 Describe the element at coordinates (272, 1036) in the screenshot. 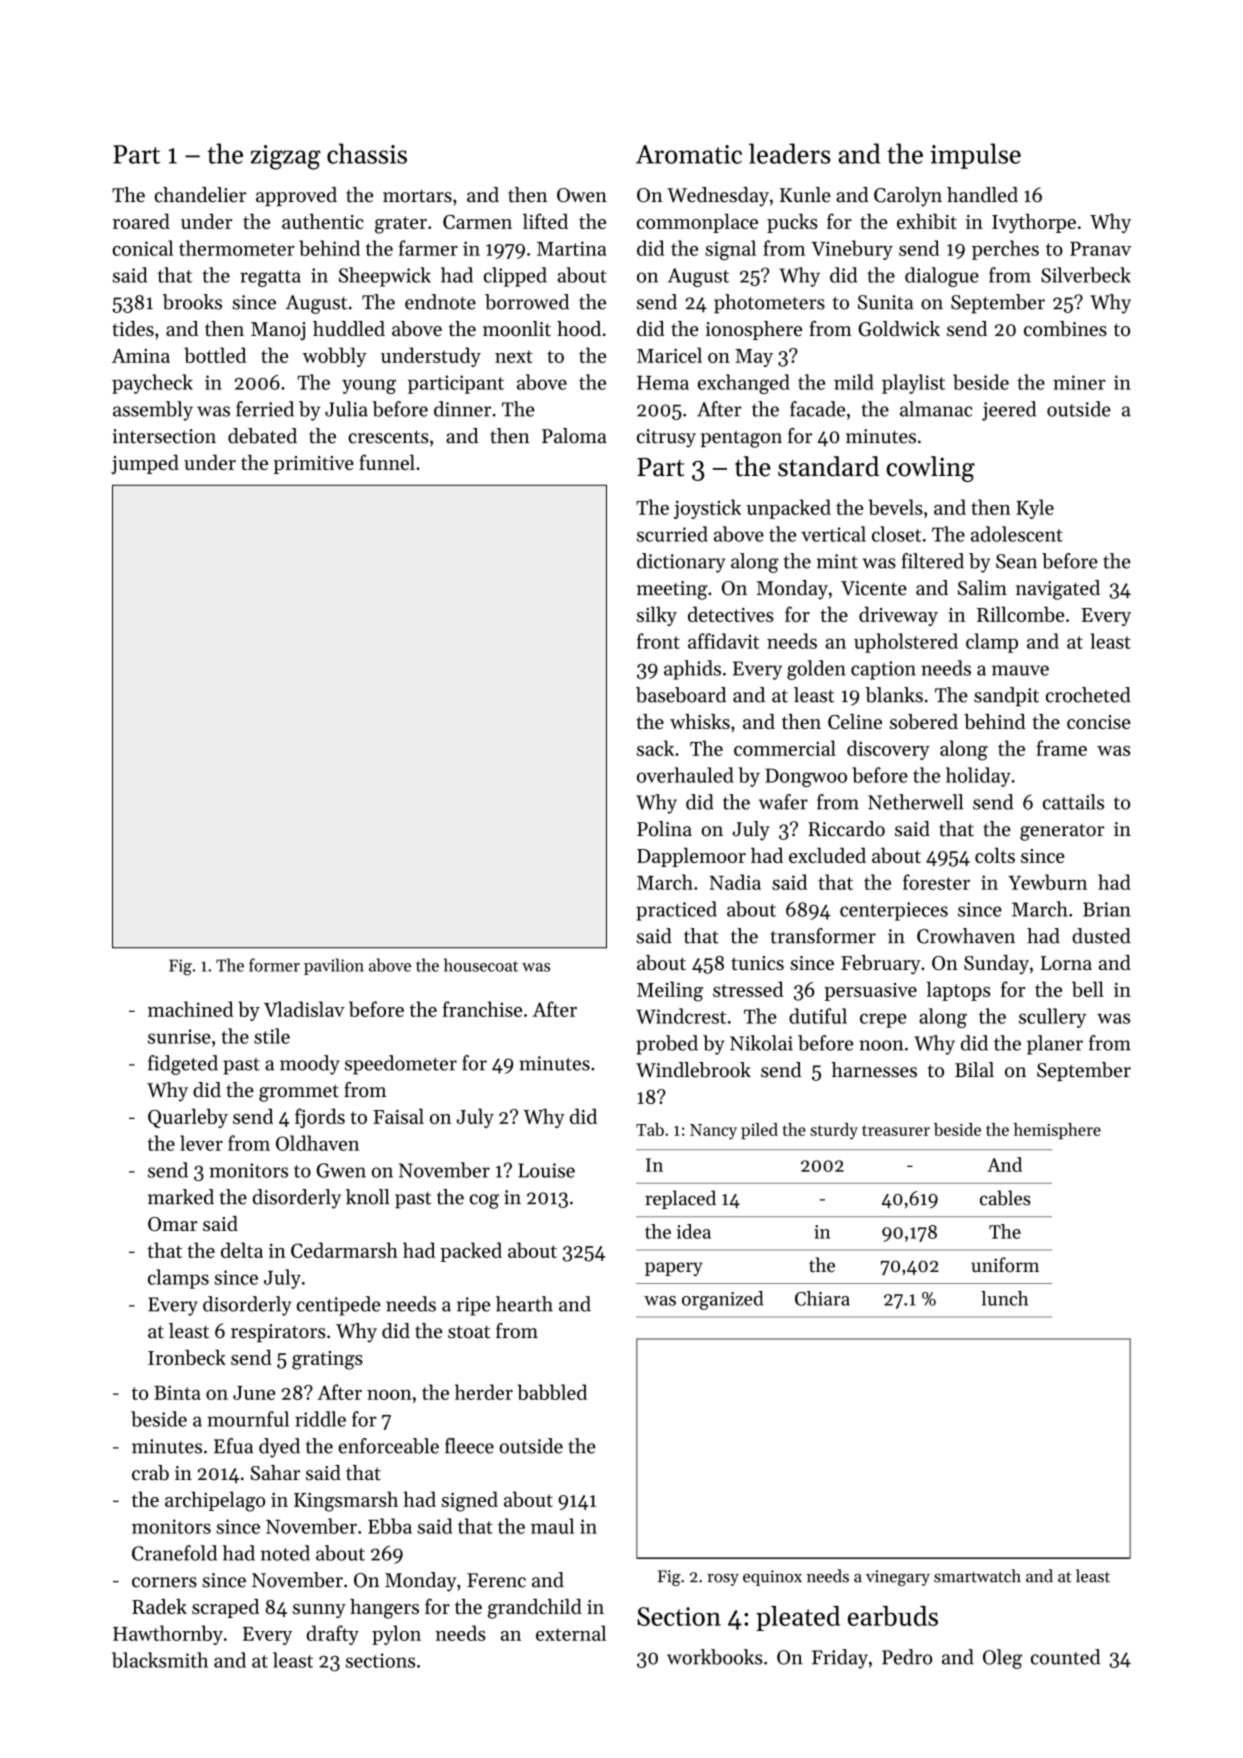

I see `stile` at that location.
